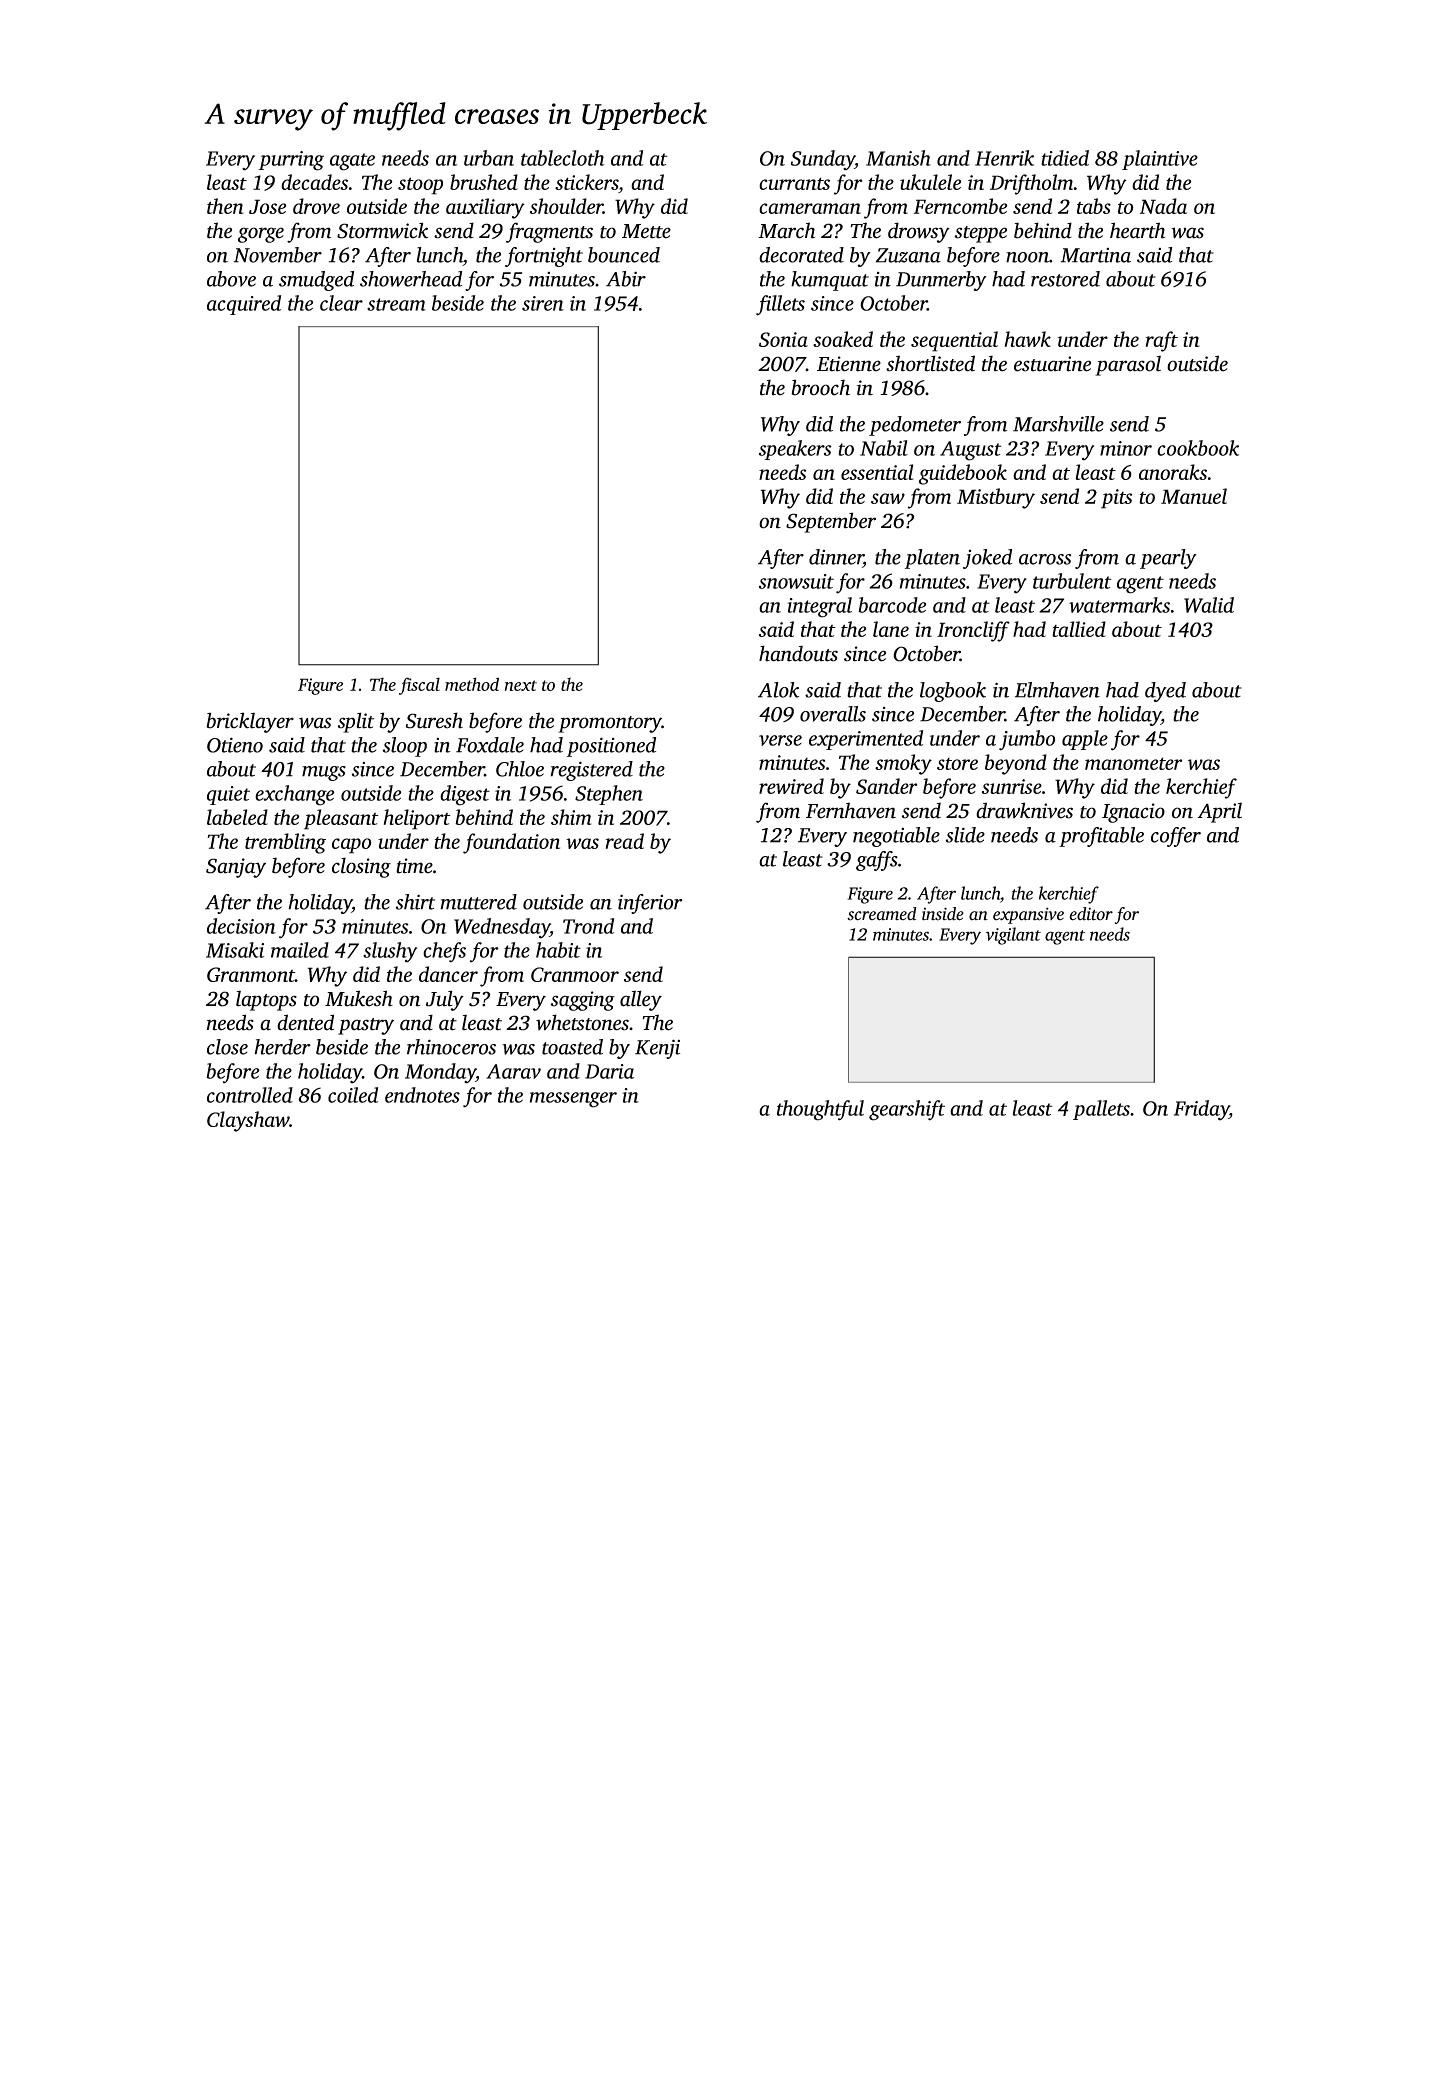  I want to click on speakers, so click(795, 450).
